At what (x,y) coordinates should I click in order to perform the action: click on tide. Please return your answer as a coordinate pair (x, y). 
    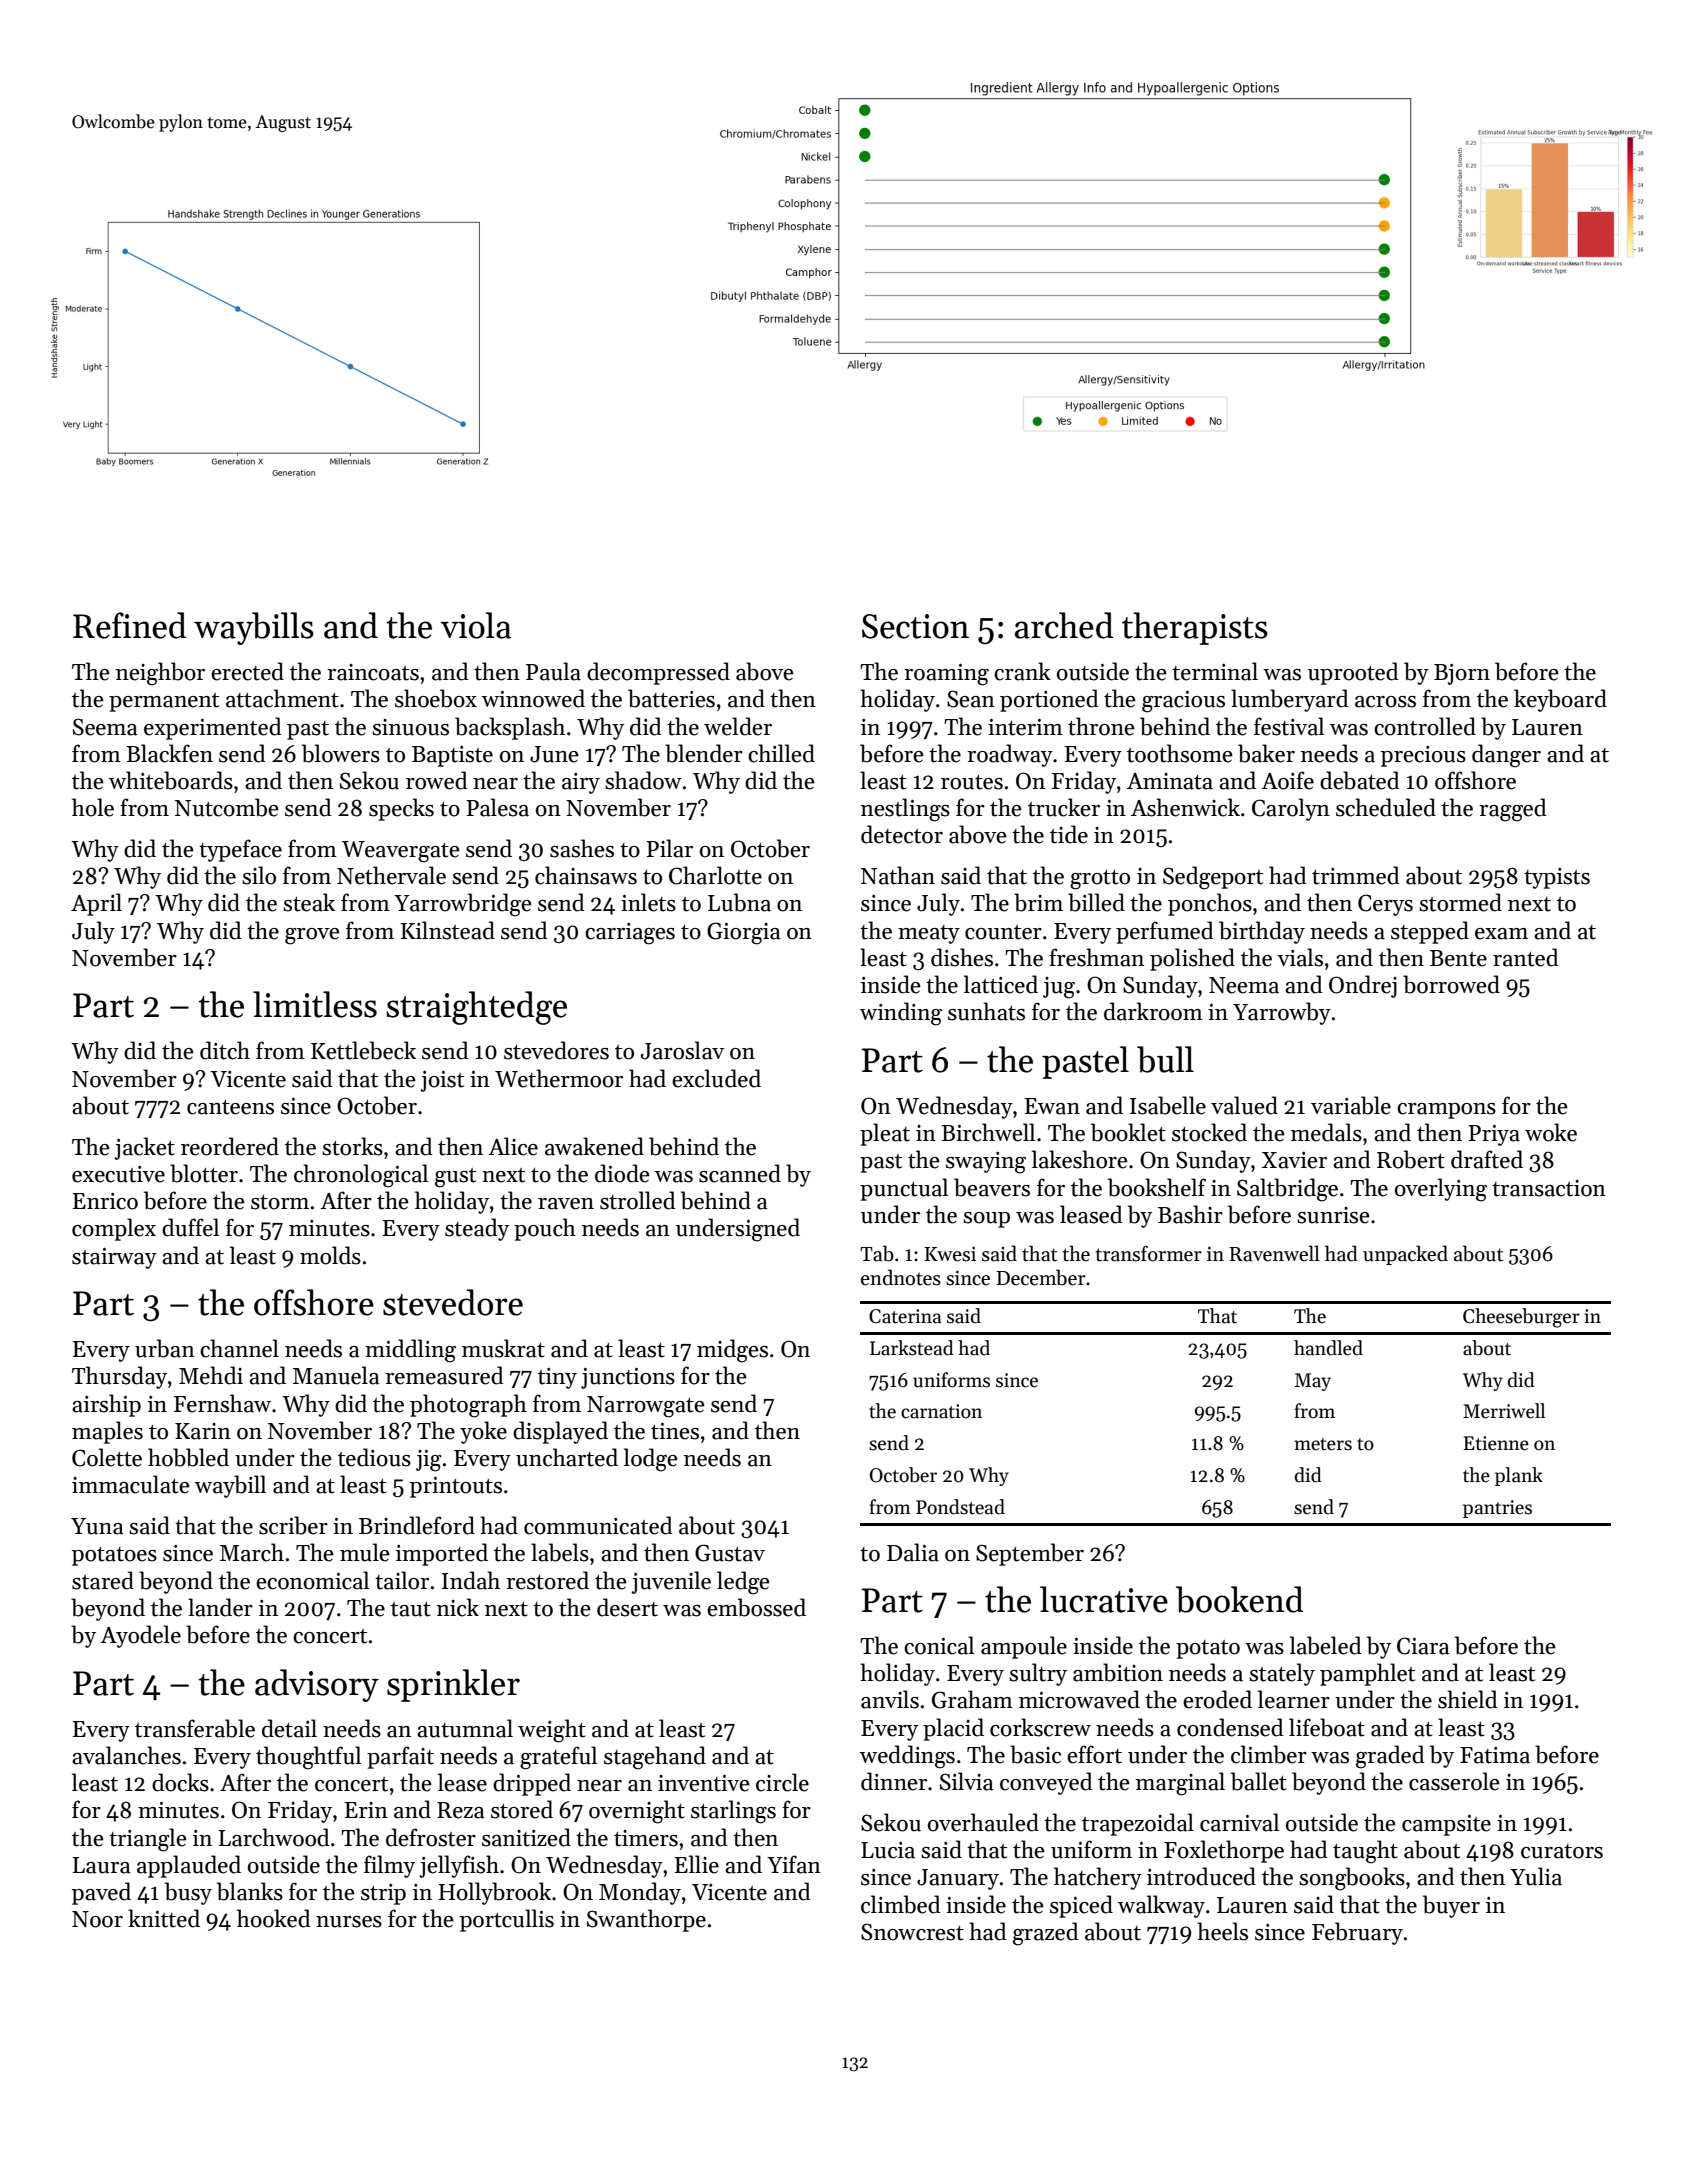
    Looking at the image, I should click on (1069, 834).
